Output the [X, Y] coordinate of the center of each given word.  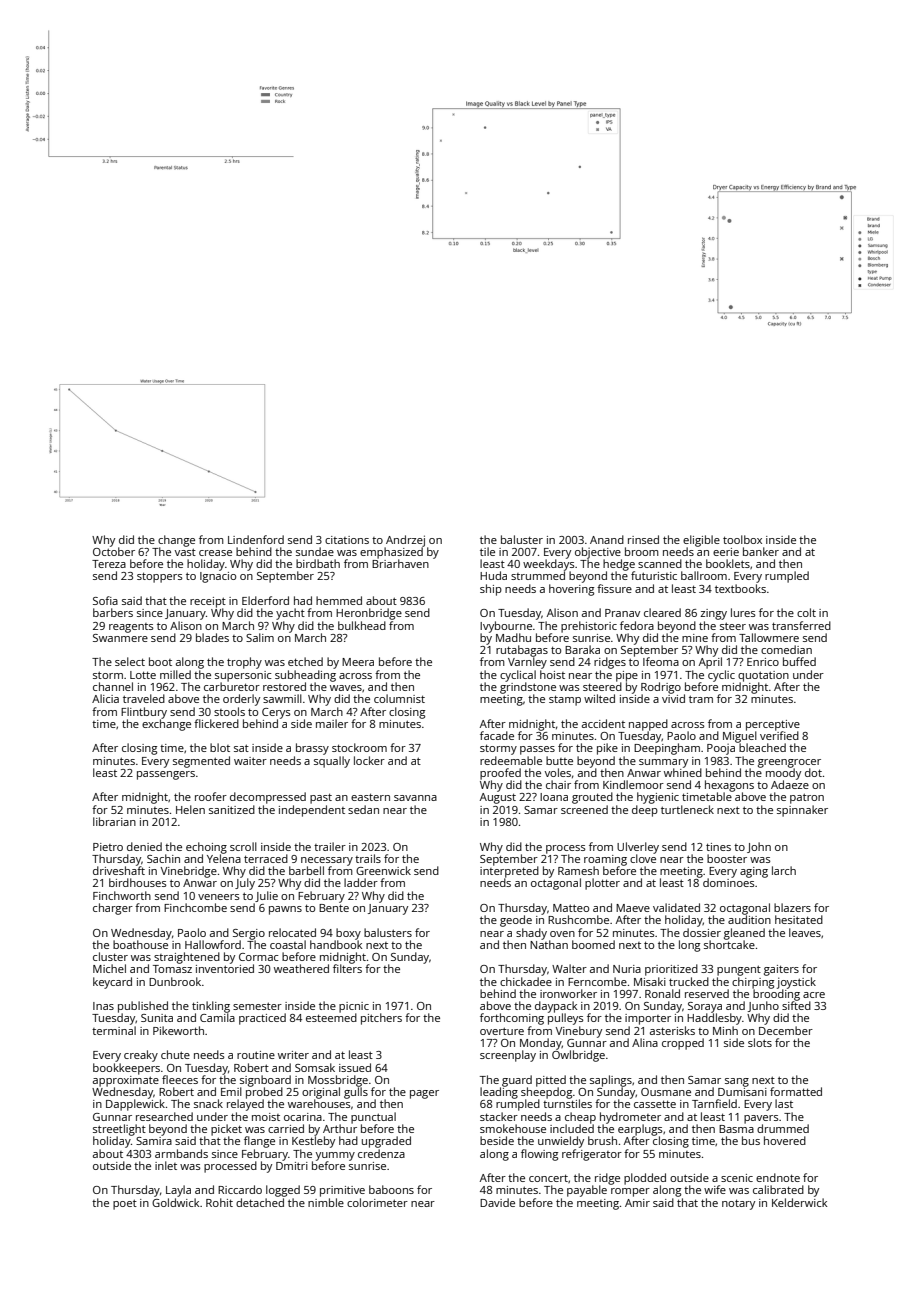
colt [806, 612]
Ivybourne [506, 627]
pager [424, 1094]
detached [260, 1202]
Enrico [763, 662]
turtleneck [687, 809]
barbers [113, 612]
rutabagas [522, 651]
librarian [114, 821]
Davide [497, 1202]
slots [760, 1042]
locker [369, 760]
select [130, 661]
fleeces [180, 1079]
